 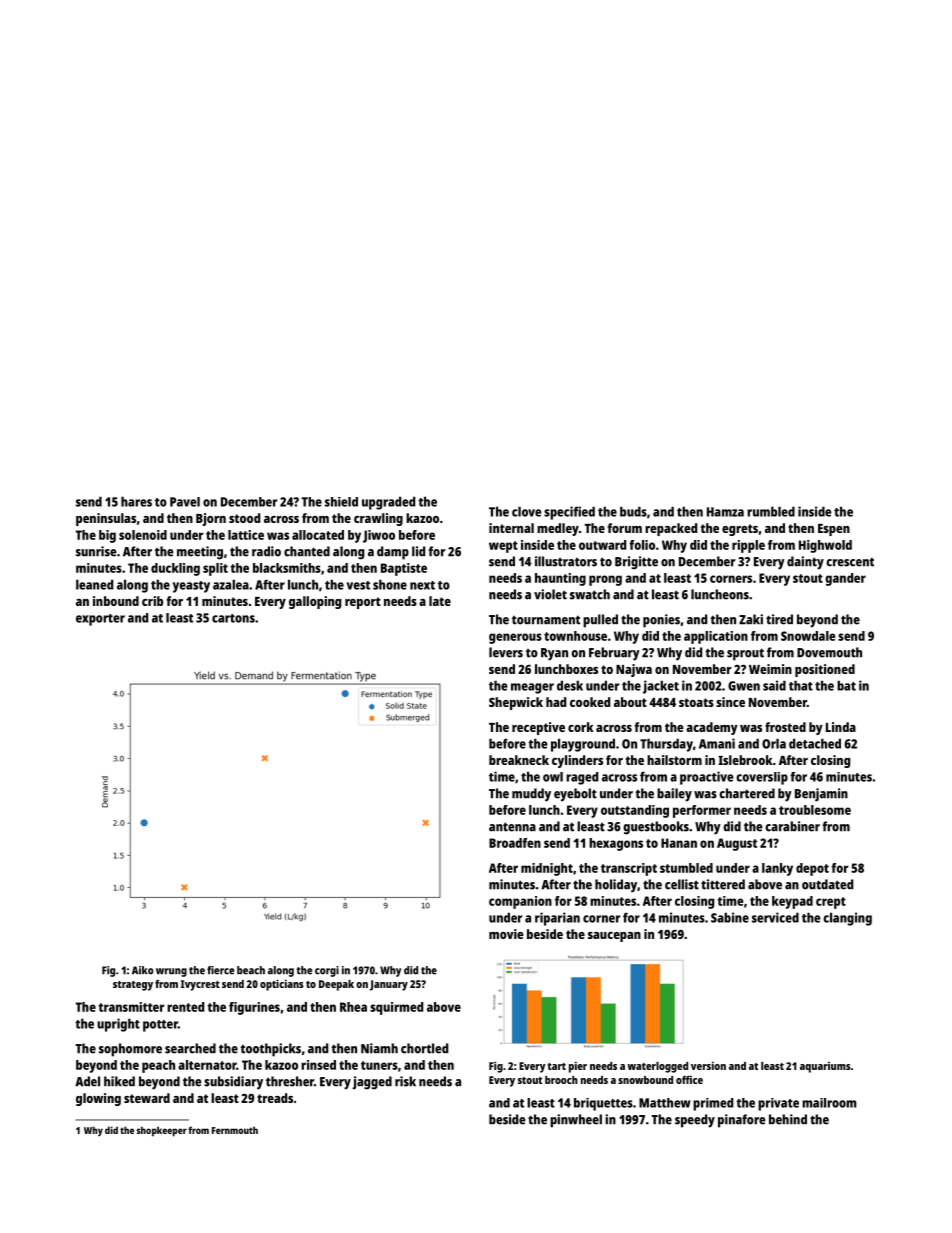 What do you see at coordinates (220, 970) in the document?
I see `fierce` at bounding box center [220, 970].
